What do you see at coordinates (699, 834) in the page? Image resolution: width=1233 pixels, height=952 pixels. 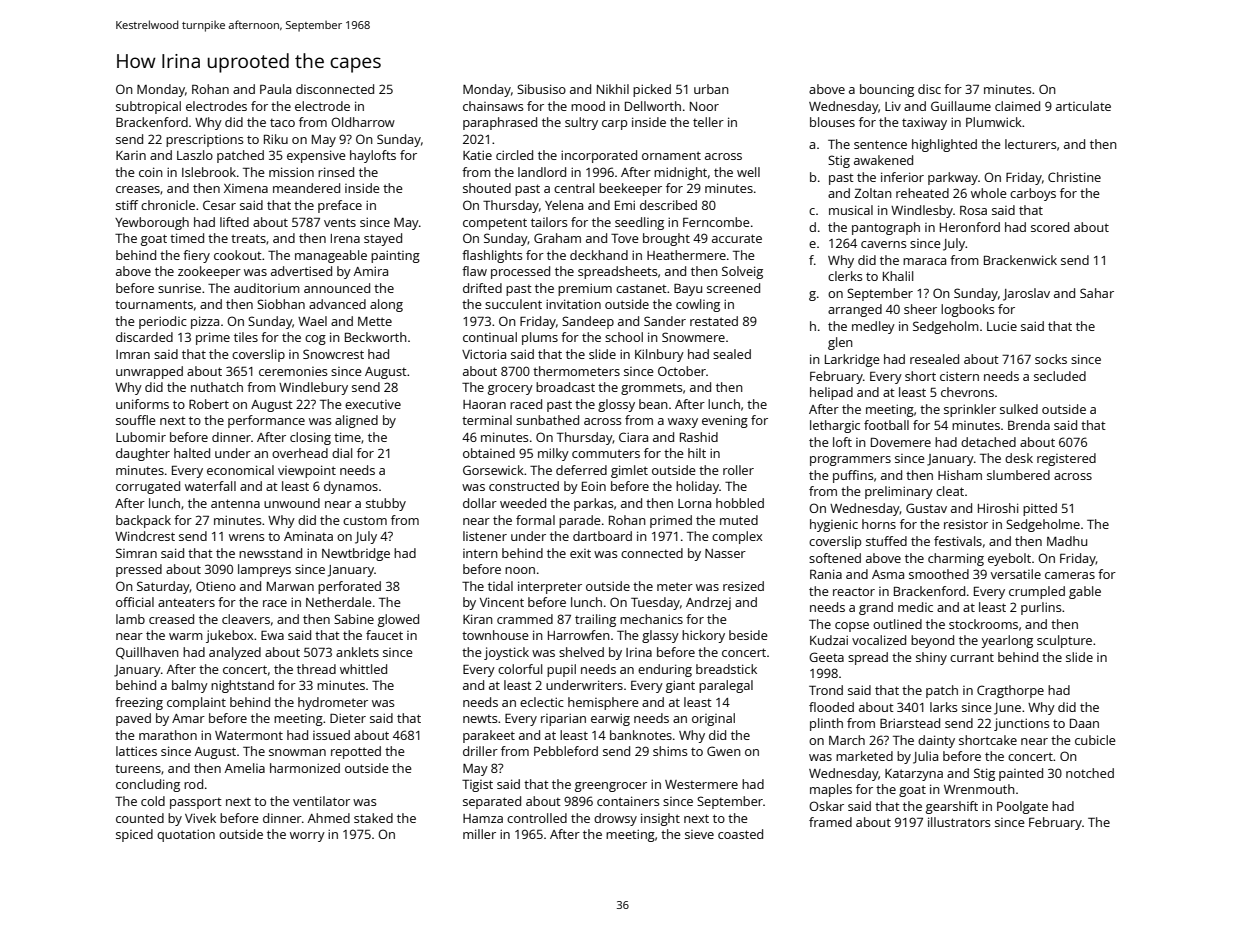 I see `sieve` at bounding box center [699, 834].
